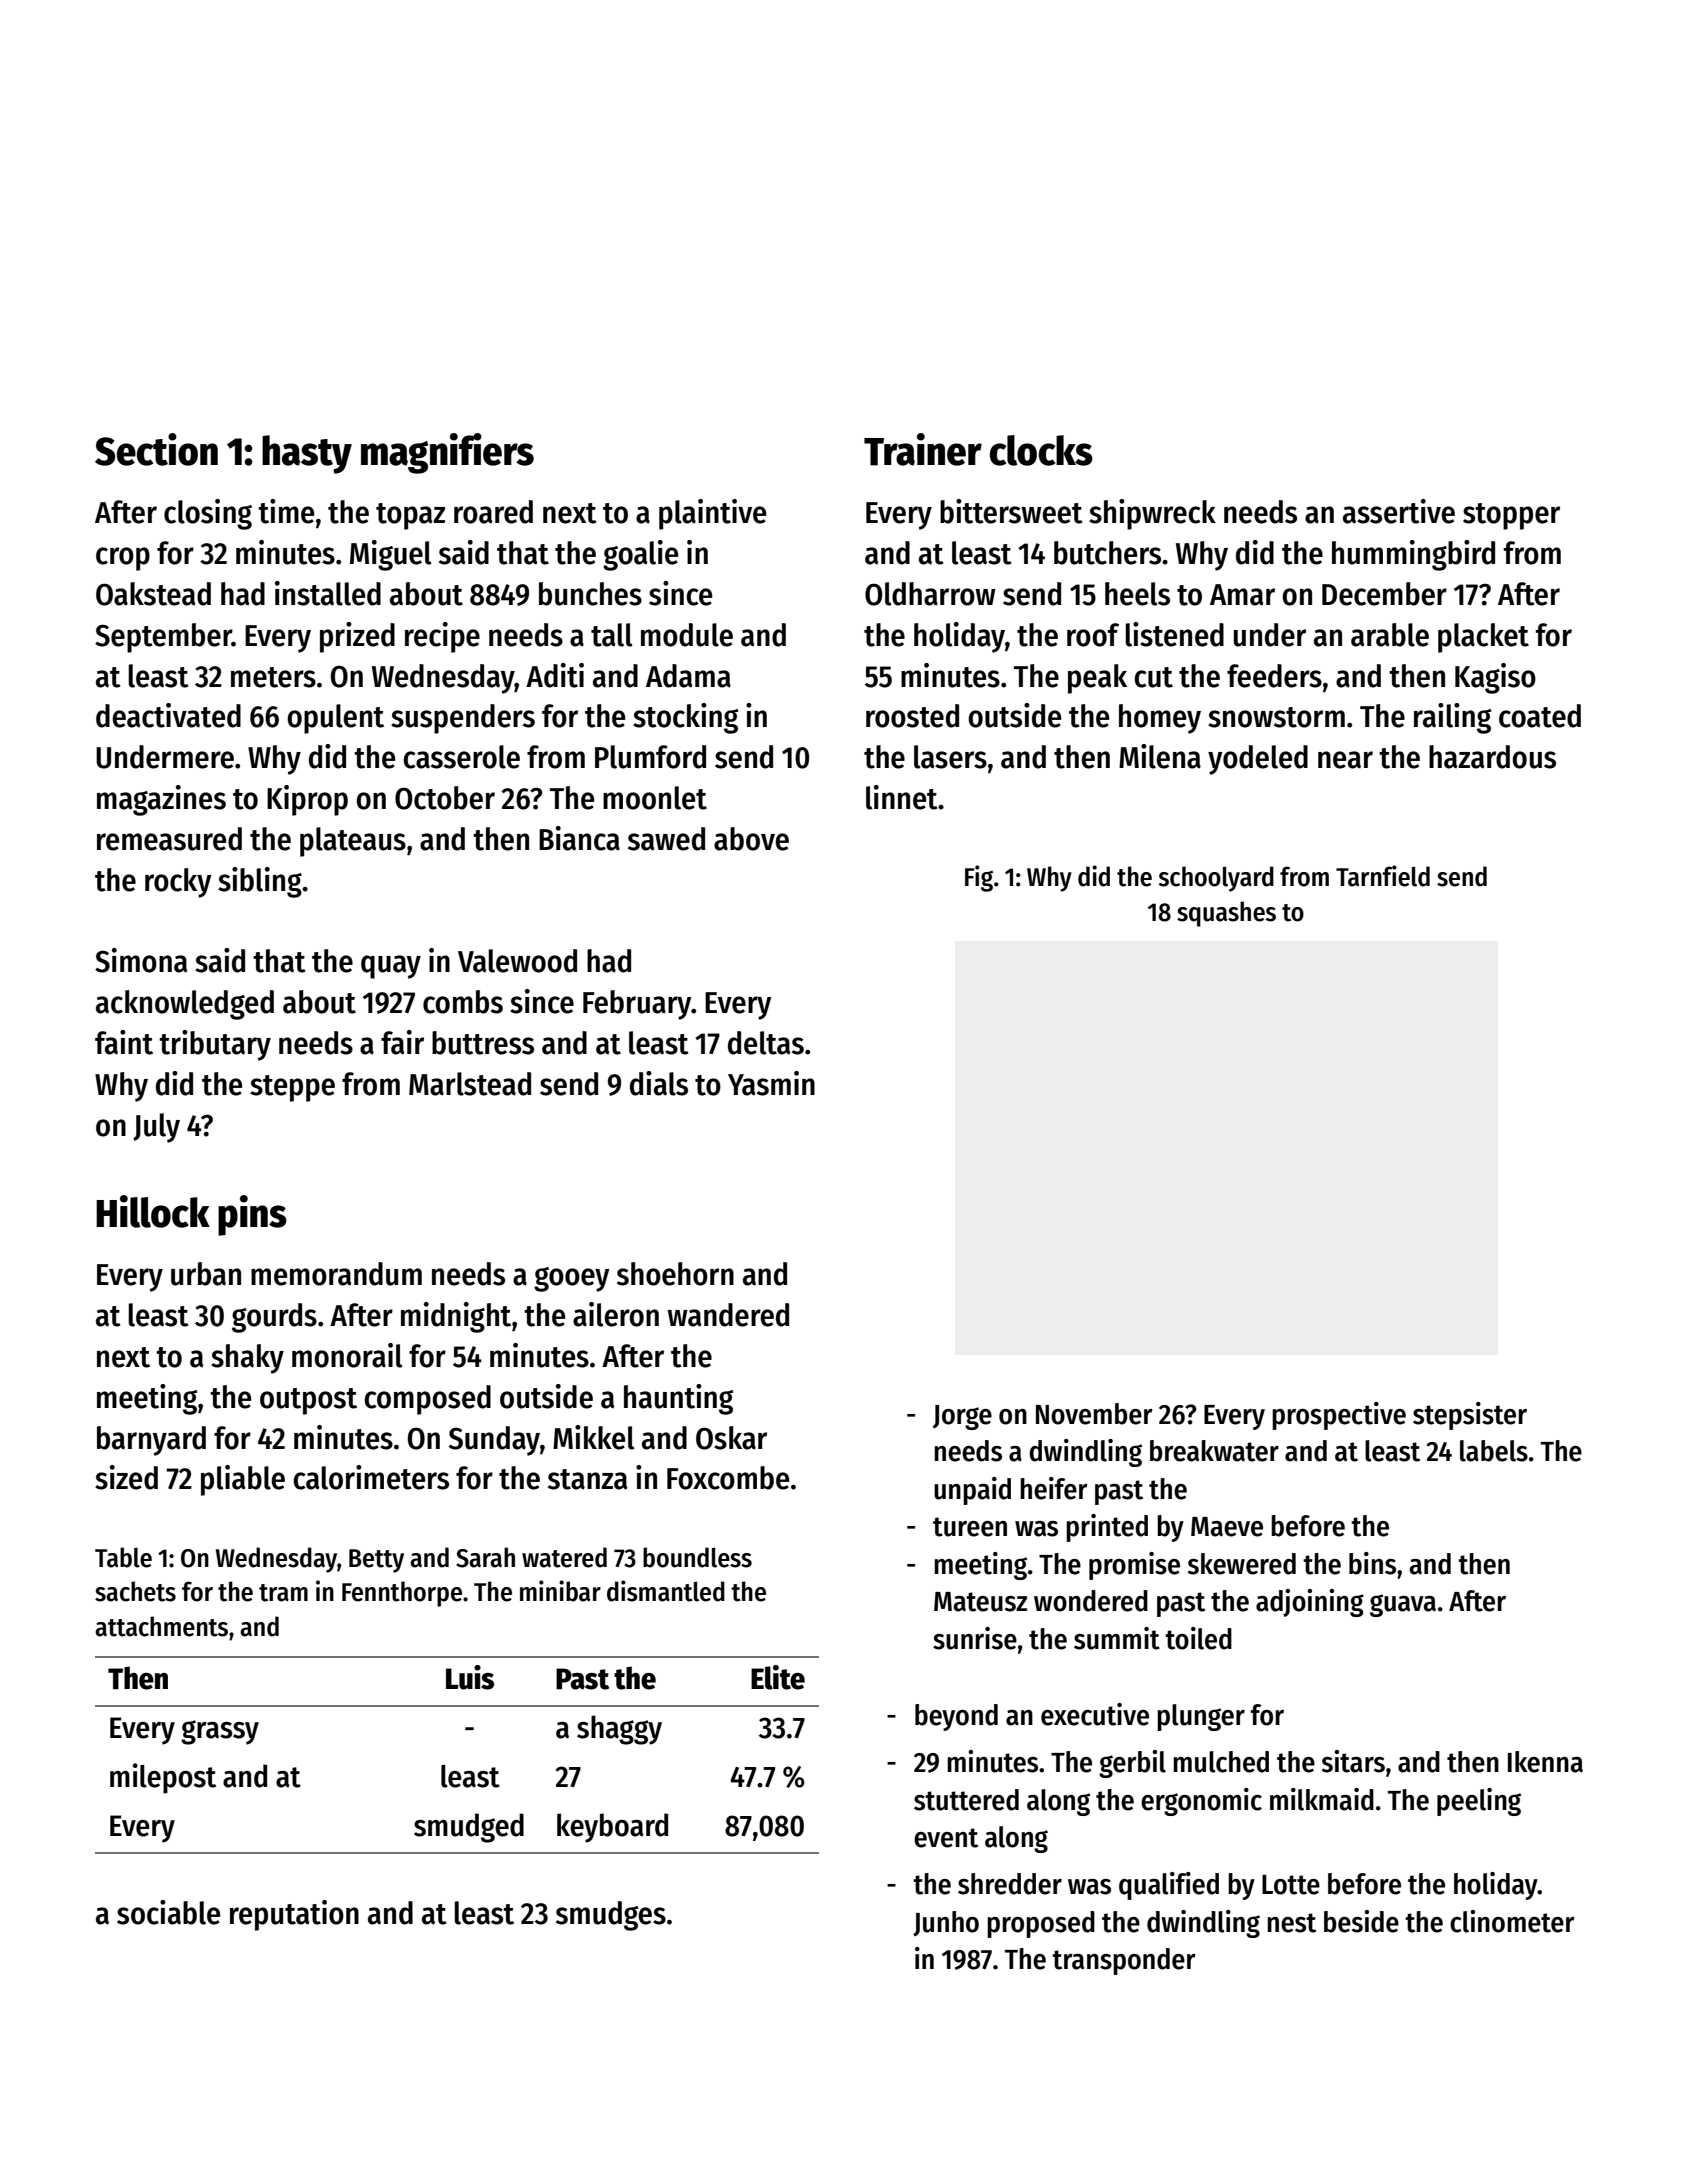 The width and height of the image is (1683, 2178). I want to click on labels, so click(1494, 1451).
